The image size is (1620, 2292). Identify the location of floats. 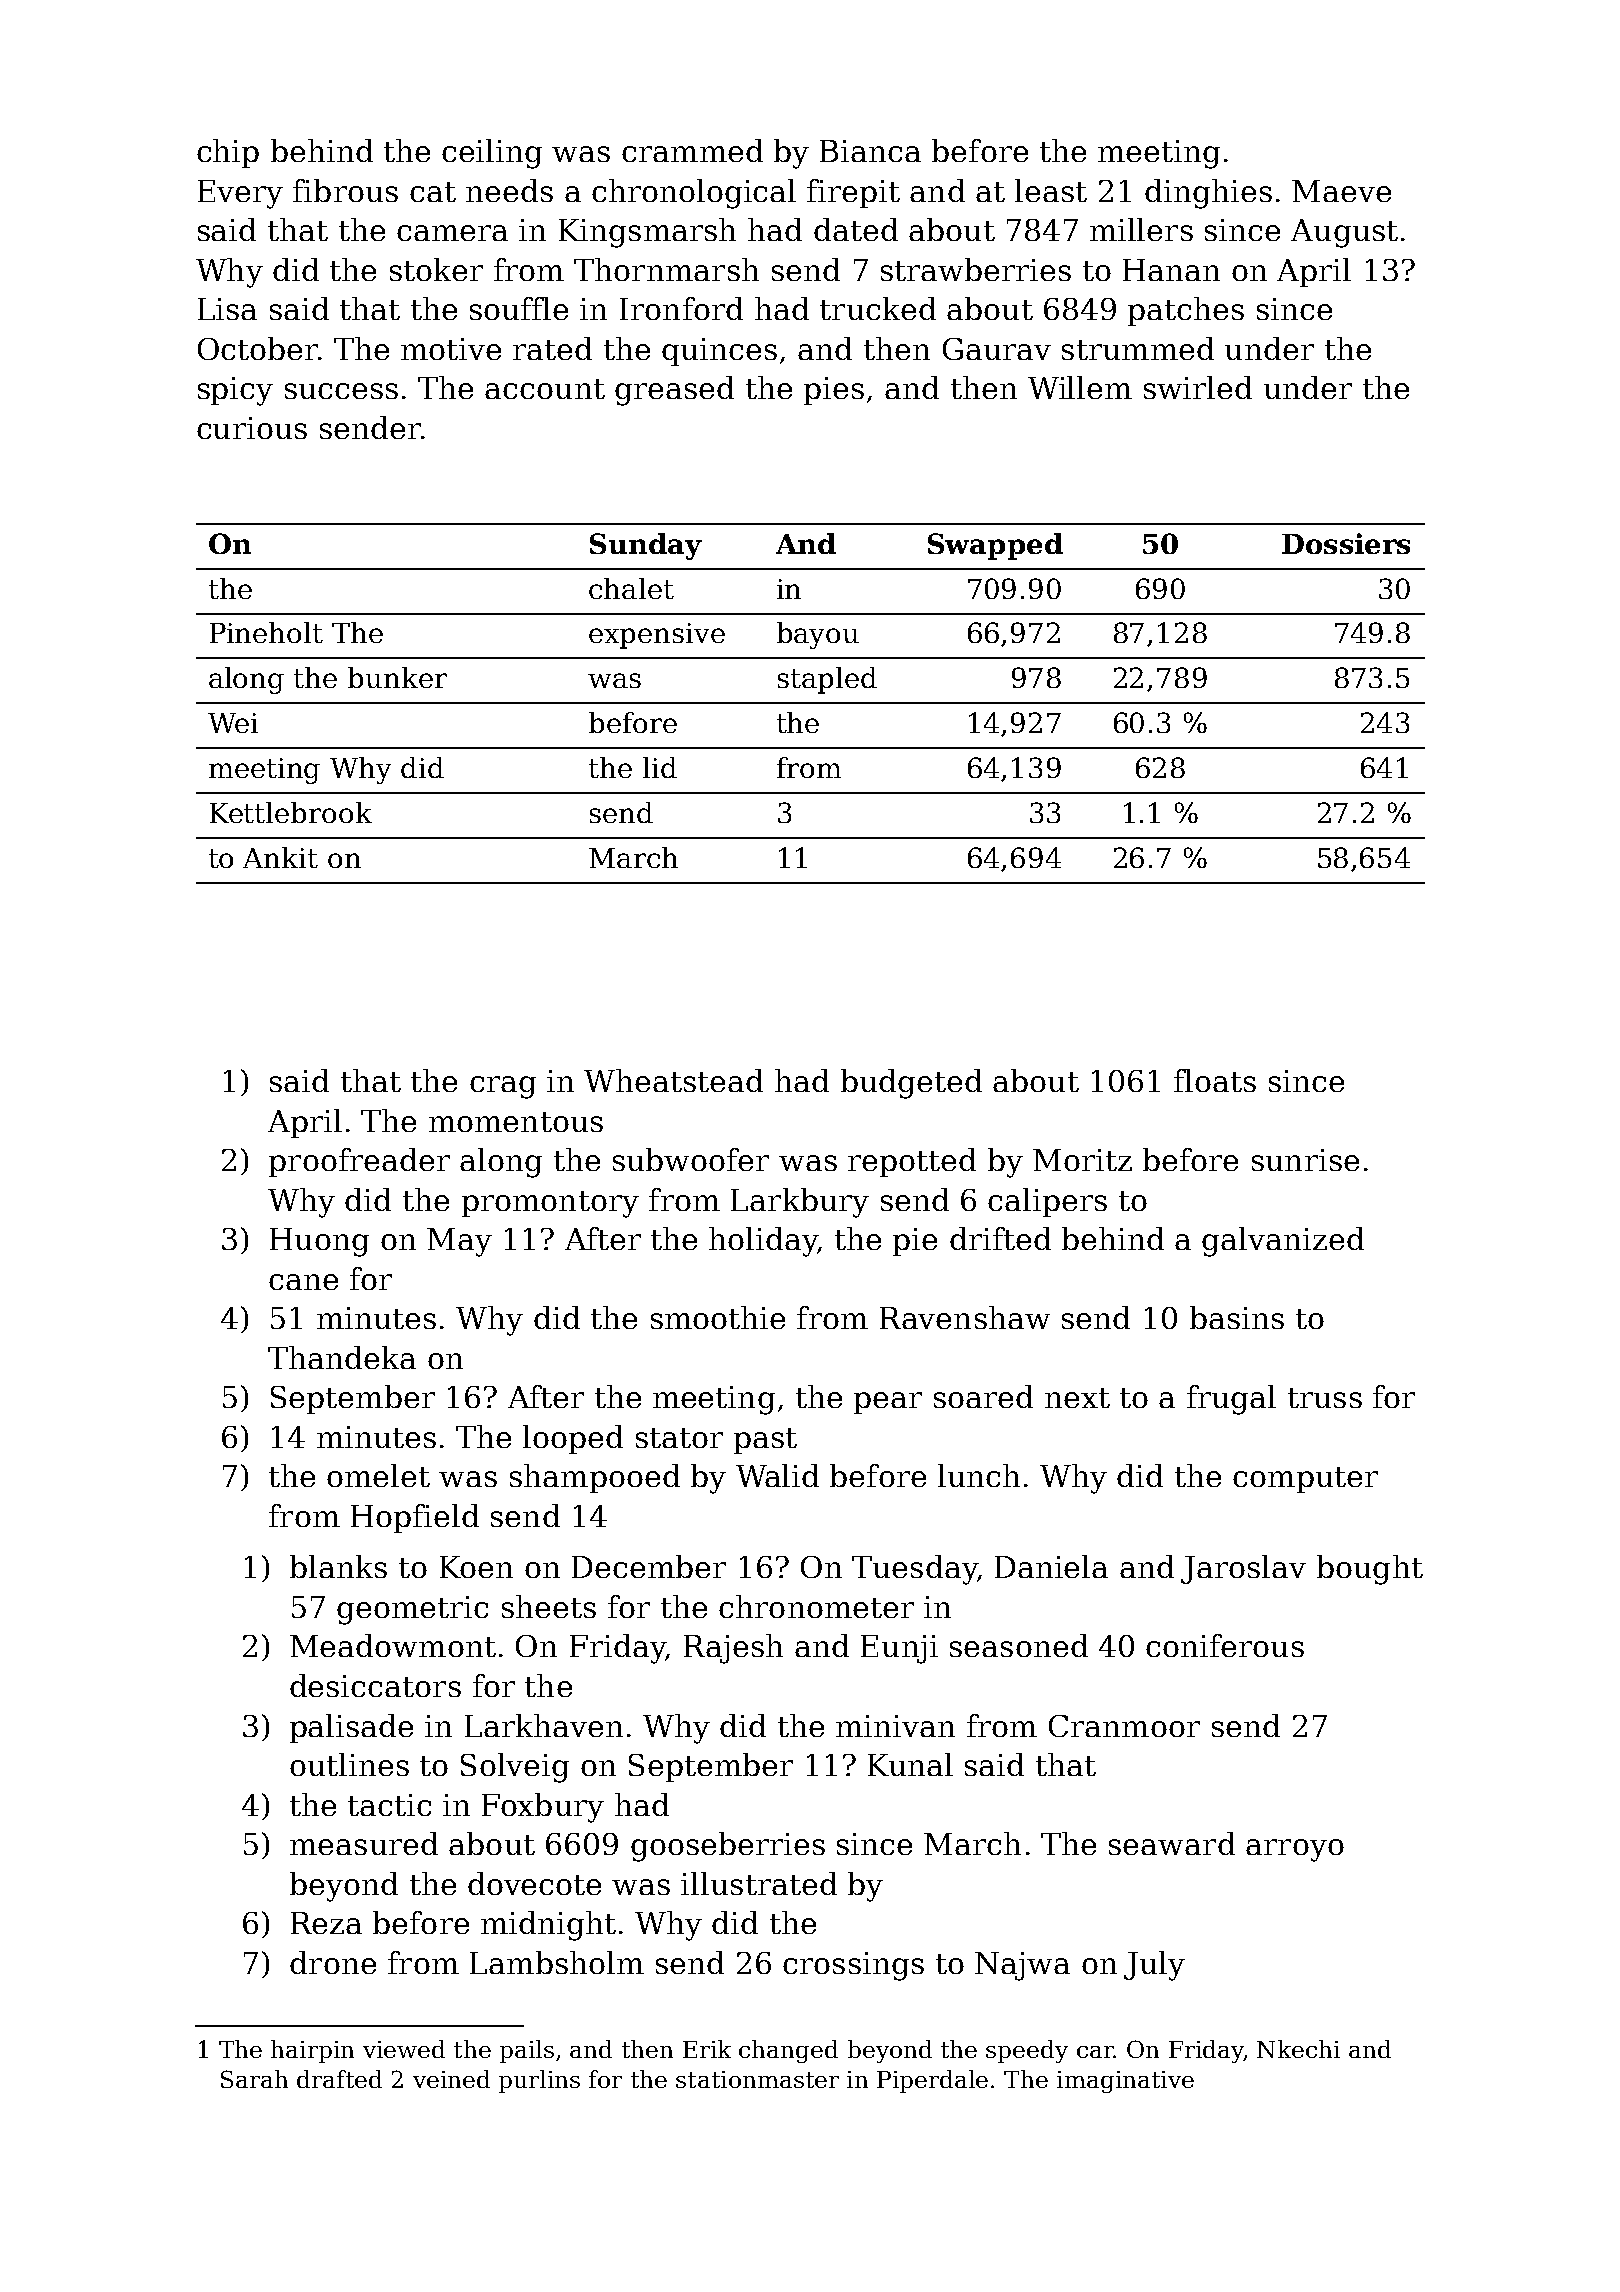
(1215, 1080).
